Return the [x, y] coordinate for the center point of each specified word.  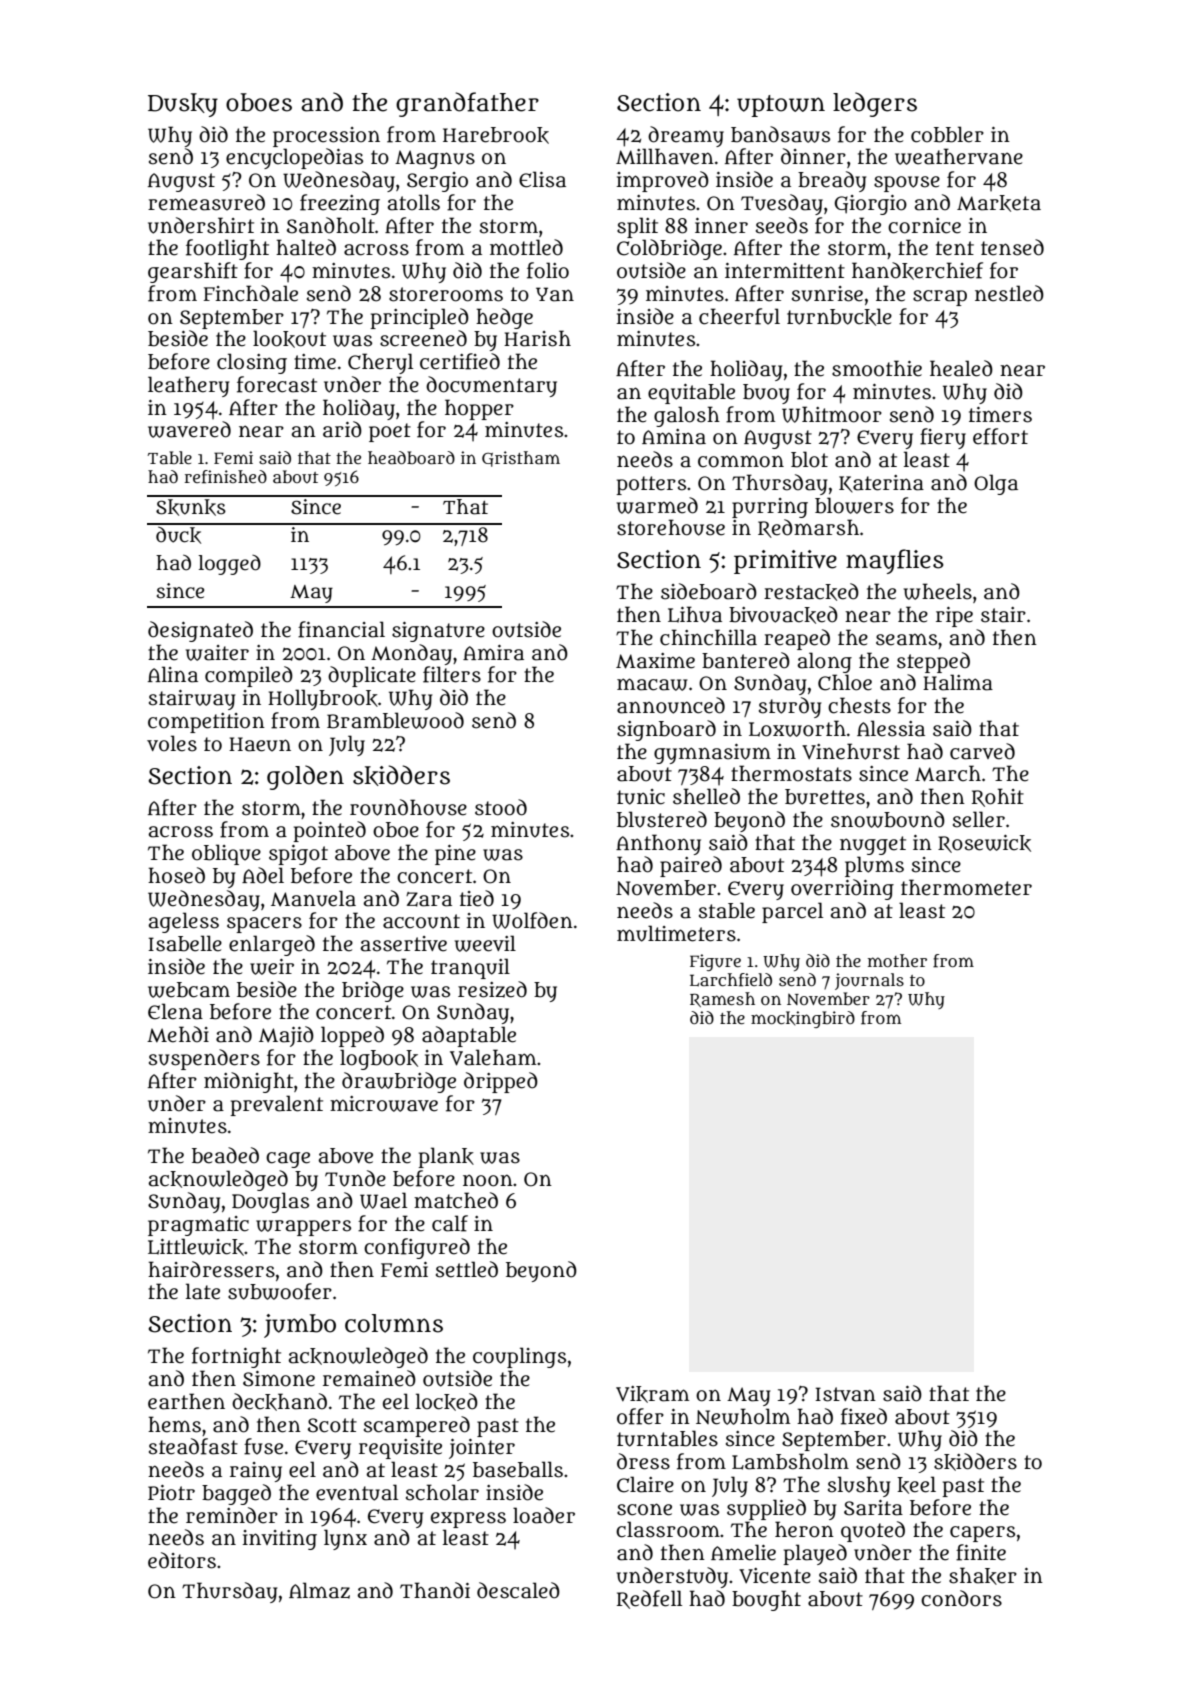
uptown [781, 106]
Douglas [270, 1202]
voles [172, 743]
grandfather [467, 104]
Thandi [435, 1590]
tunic [641, 797]
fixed [864, 1416]
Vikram [652, 1394]
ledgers [875, 104]
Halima [958, 682]
